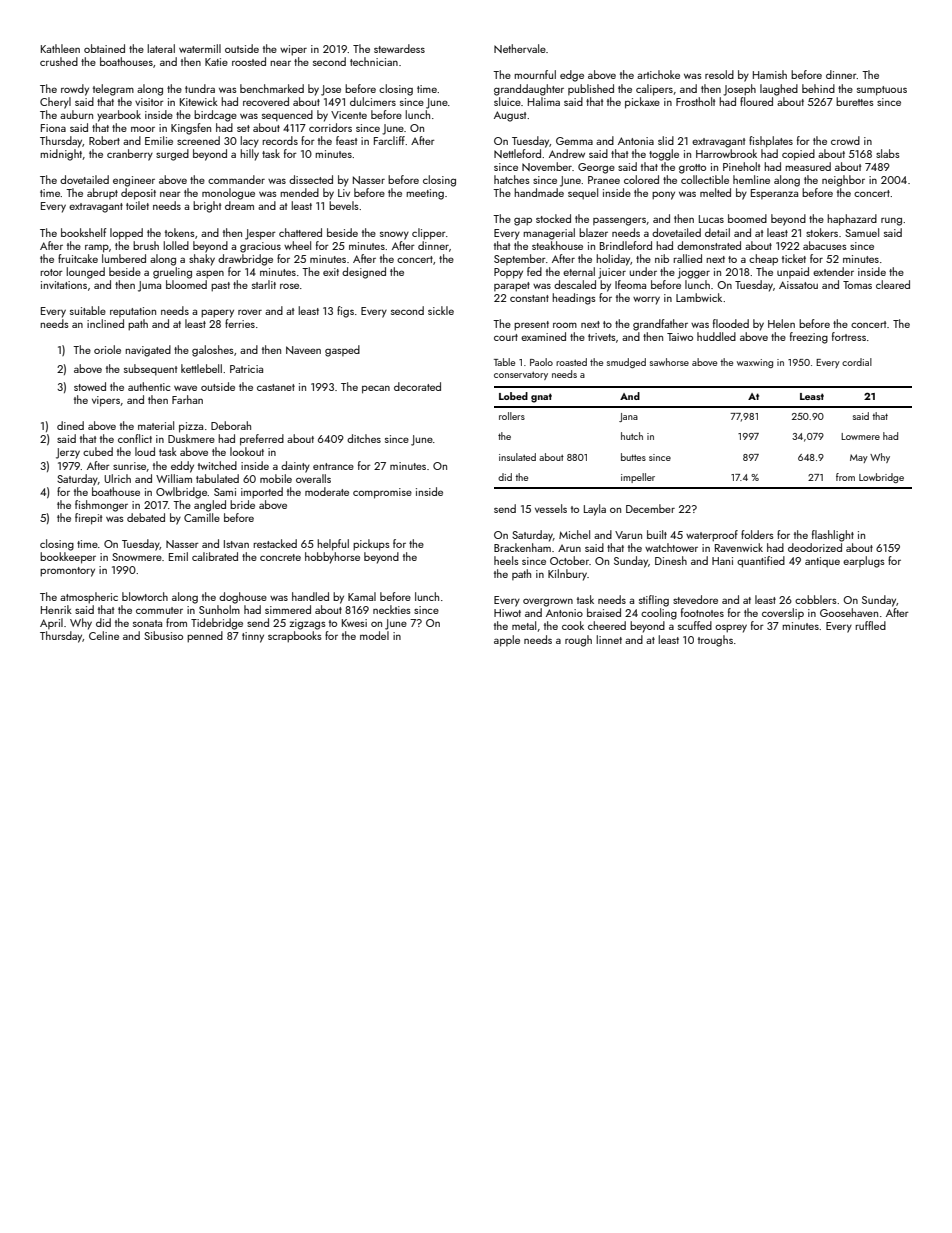 Image resolution: width=952 pixels, height=1233 pixels. What do you see at coordinates (373, 101) in the image?
I see `dulcimers` at bounding box center [373, 101].
